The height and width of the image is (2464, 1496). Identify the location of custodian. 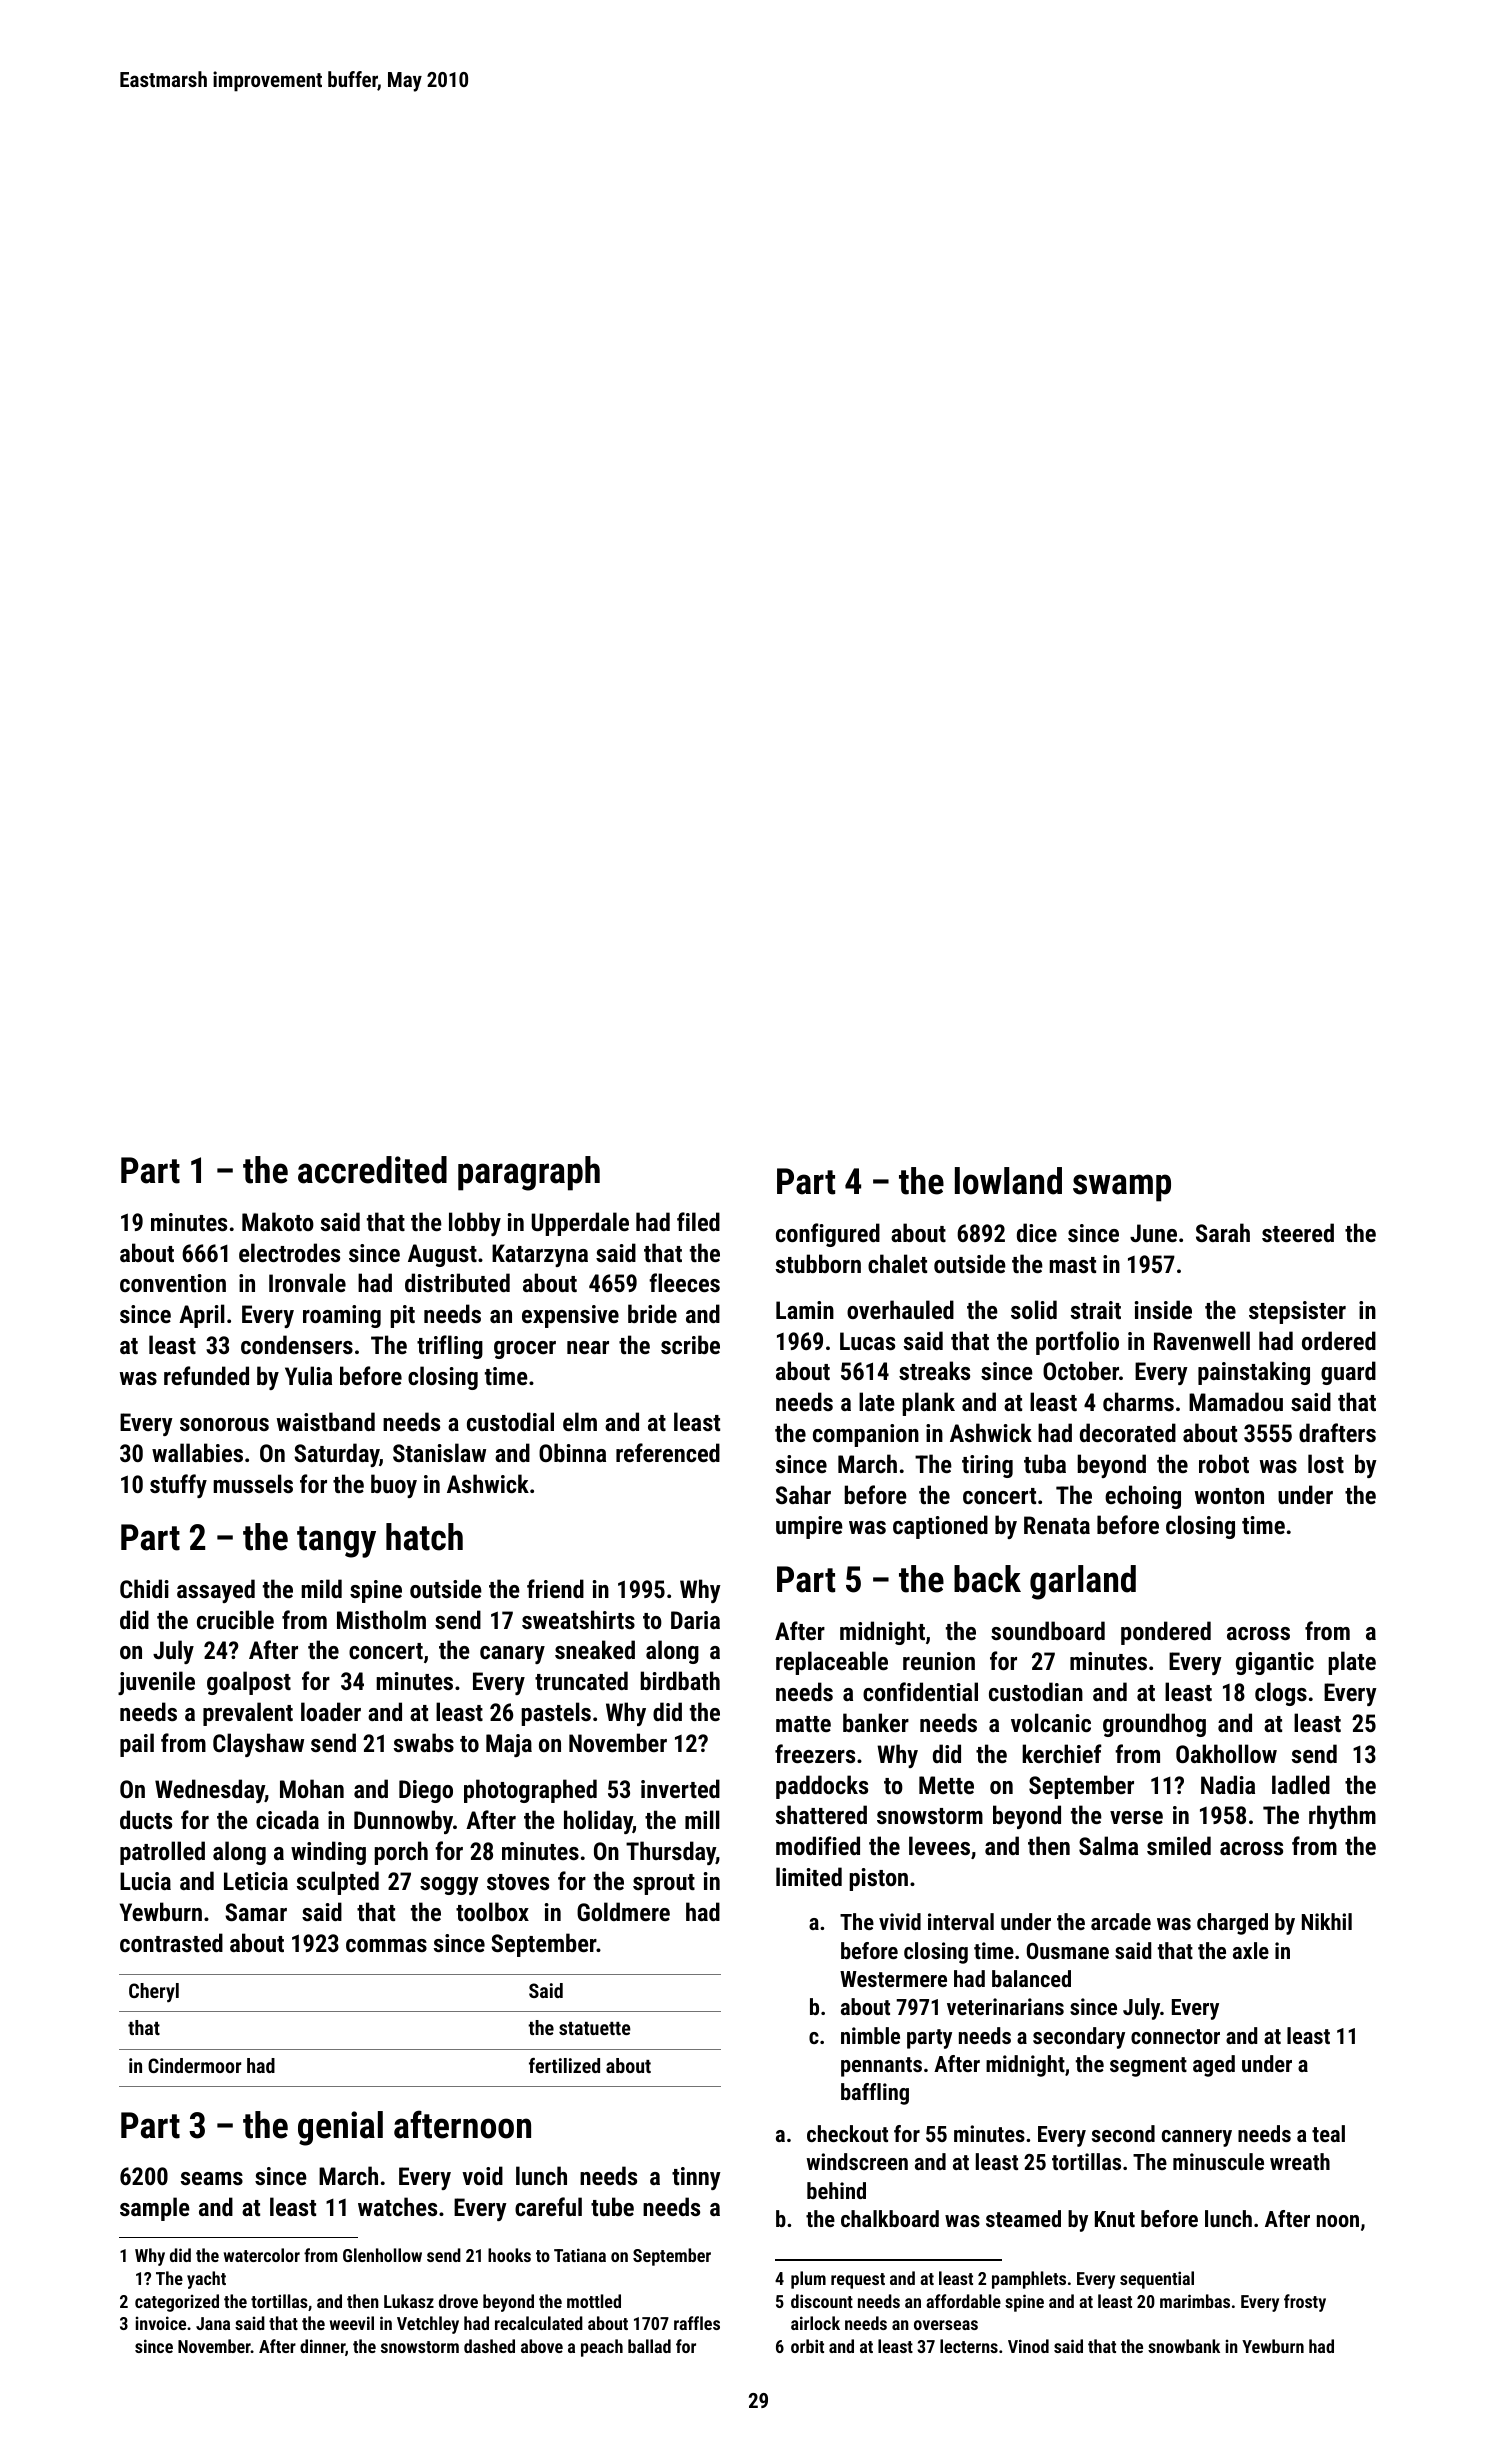
(1036, 1691).
